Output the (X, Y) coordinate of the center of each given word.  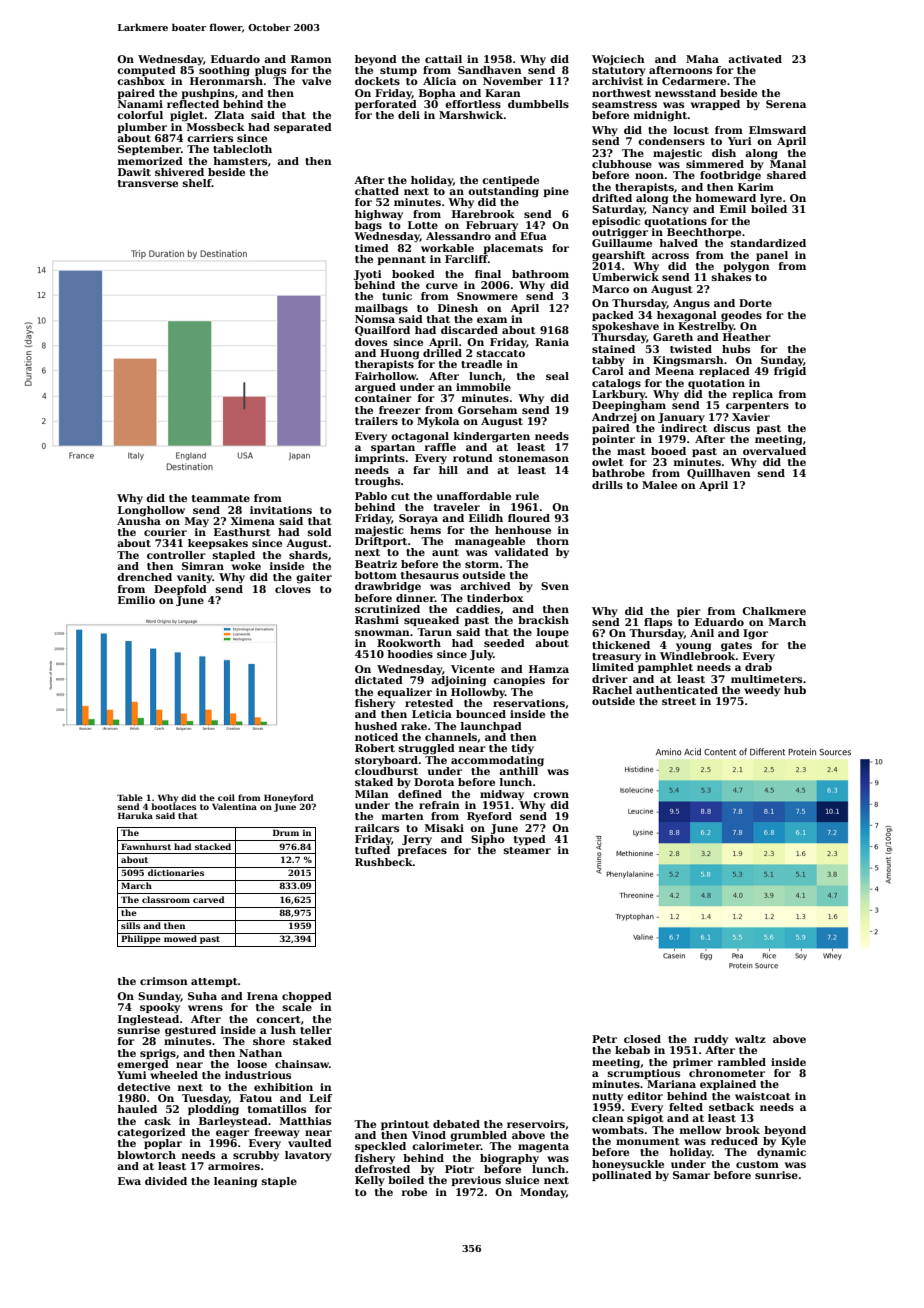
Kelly (370, 1181)
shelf (197, 183)
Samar (691, 1175)
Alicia (439, 81)
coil (226, 797)
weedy (762, 691)
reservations (529, 702)
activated (755, 59)
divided (166, 1181)
